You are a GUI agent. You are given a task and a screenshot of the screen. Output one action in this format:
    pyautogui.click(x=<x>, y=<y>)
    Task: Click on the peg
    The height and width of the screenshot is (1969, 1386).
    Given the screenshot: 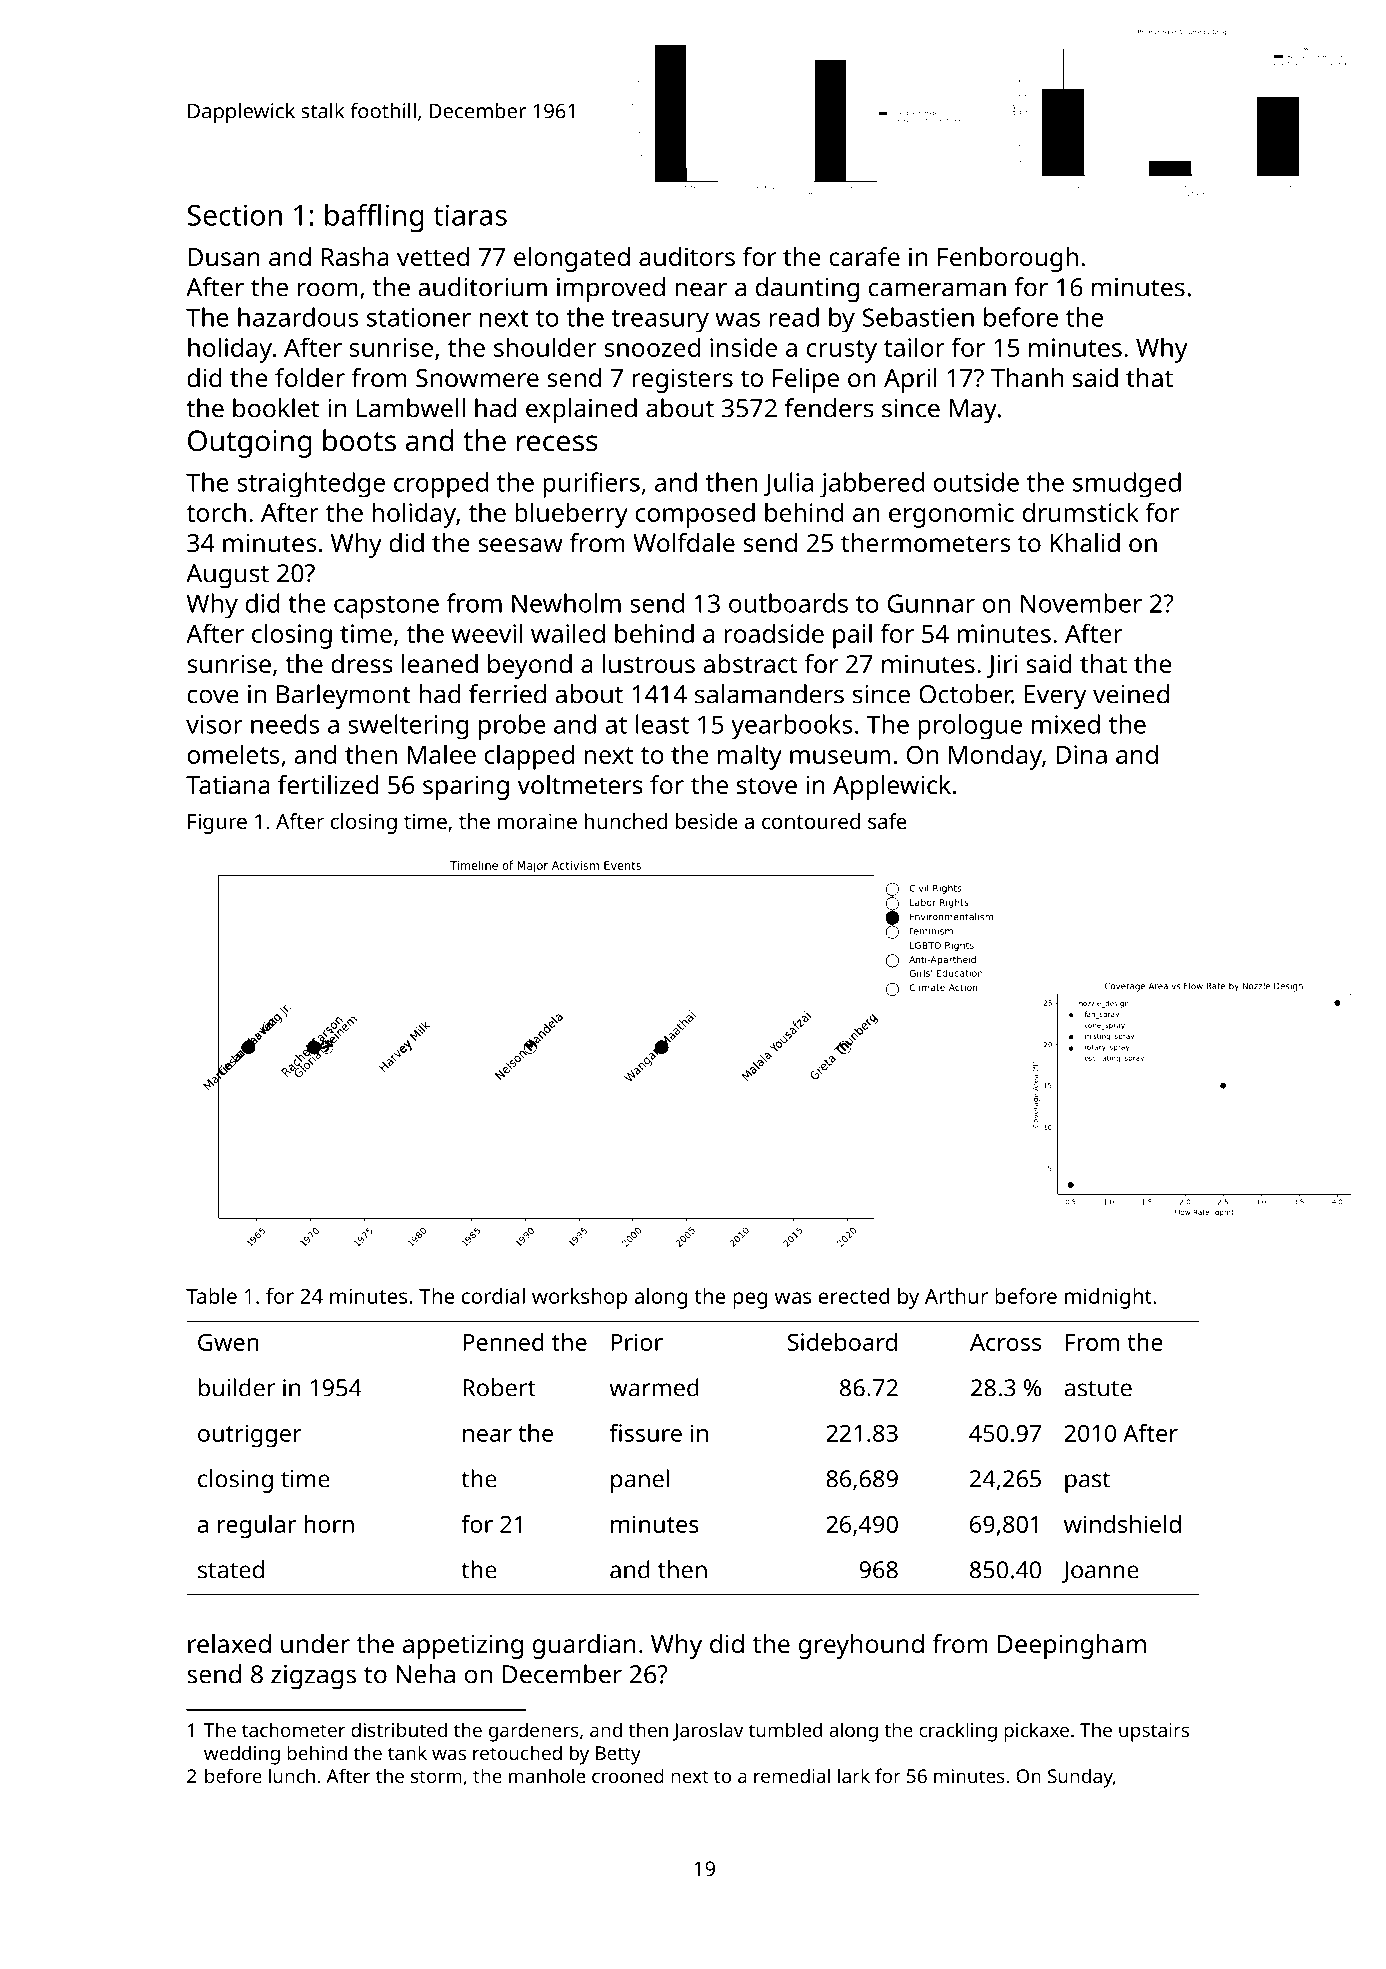 What is the action you would take?
    pyautogui.click(x=750, y=1300)
